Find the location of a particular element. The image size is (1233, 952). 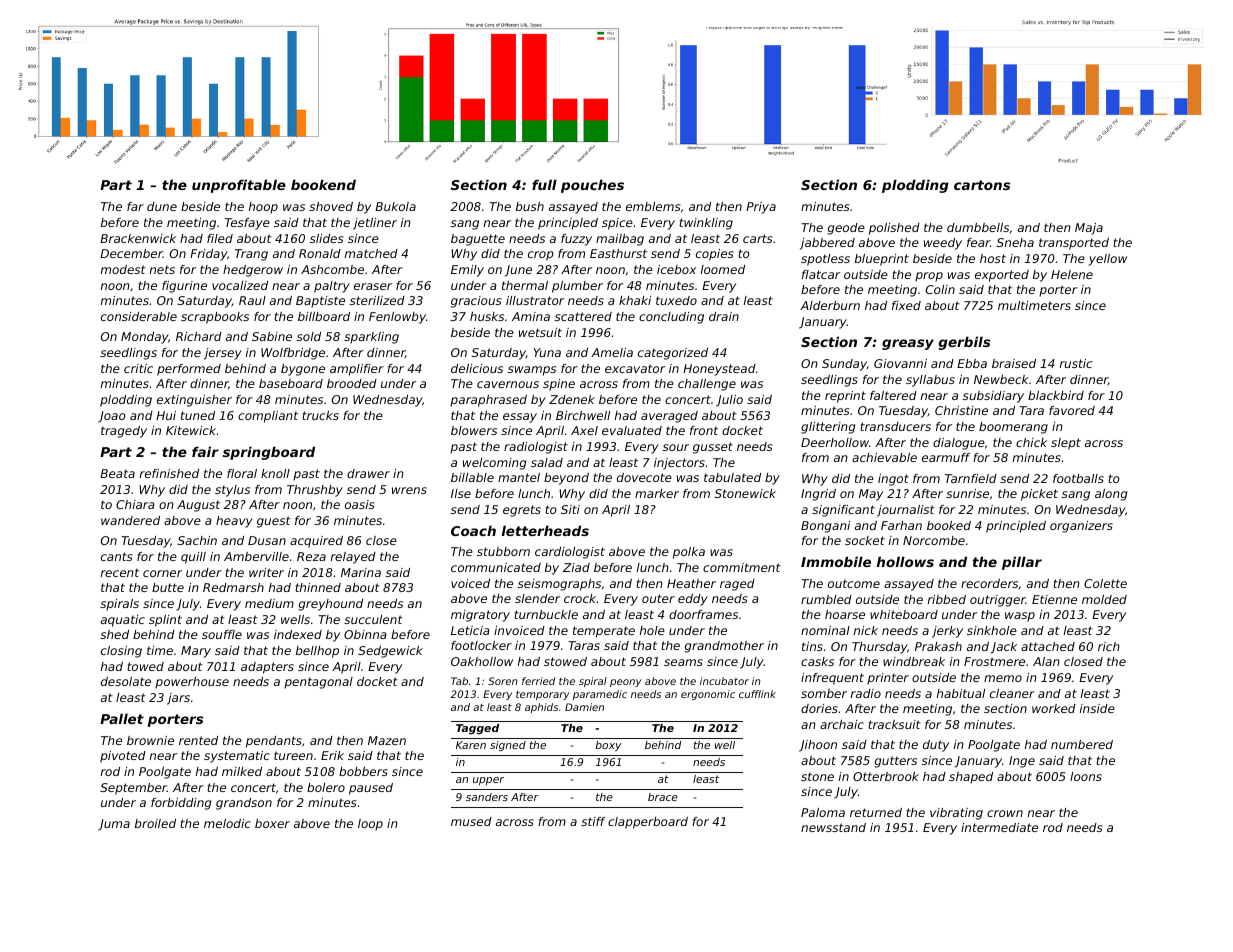

significant is located at coordinates (843, 511).
